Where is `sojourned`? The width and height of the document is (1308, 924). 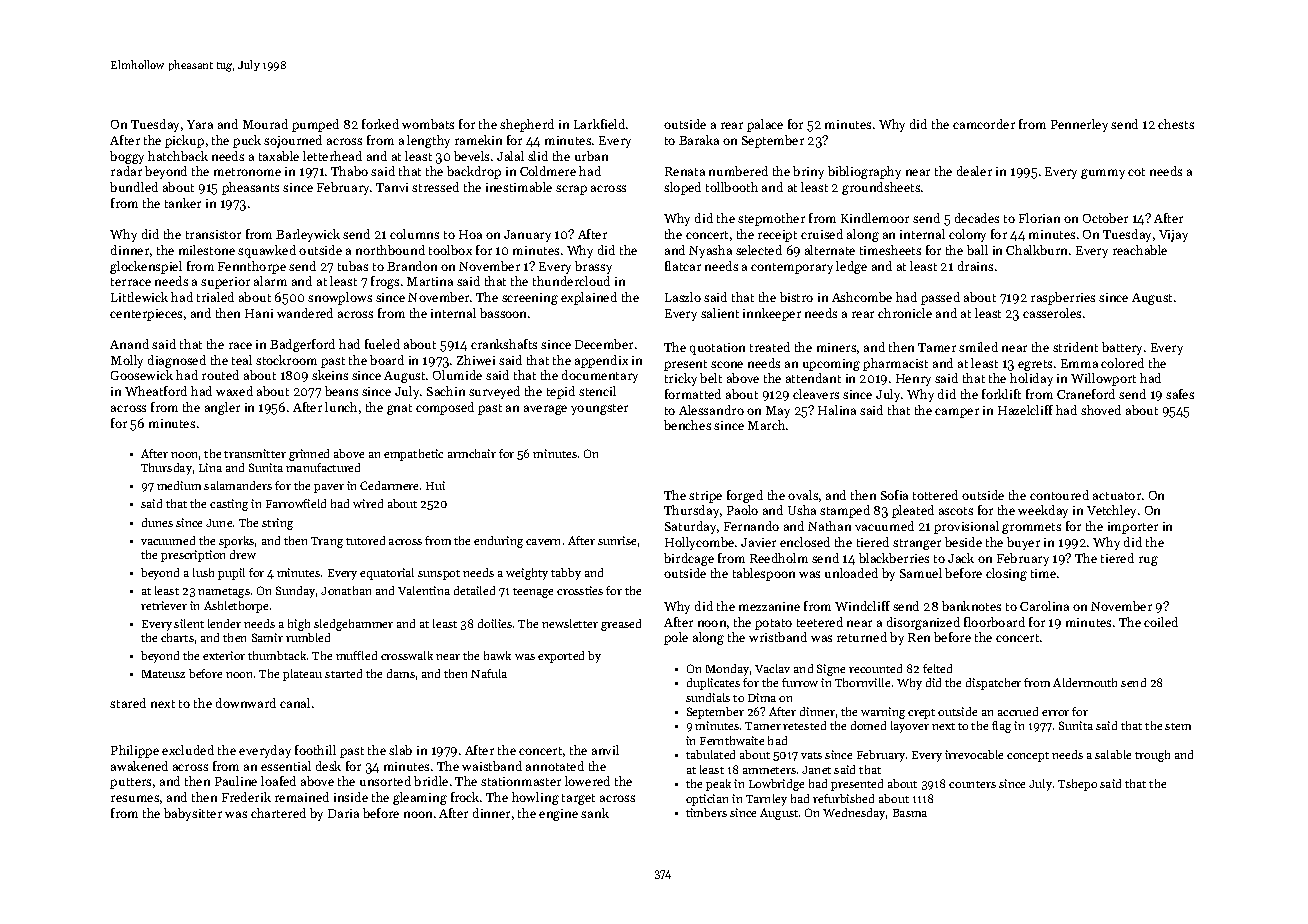
sojourned is located at coordinates (293, 141).
